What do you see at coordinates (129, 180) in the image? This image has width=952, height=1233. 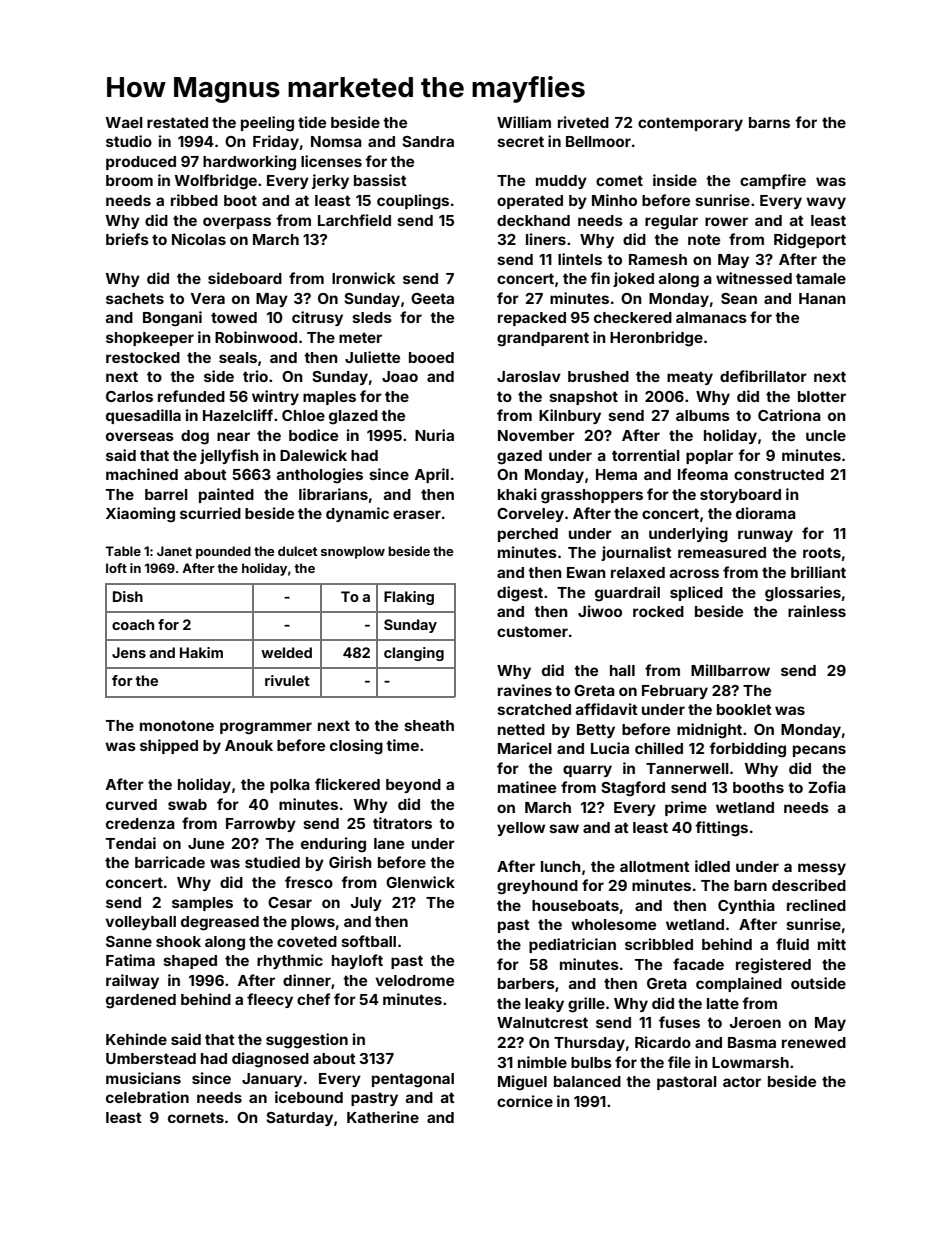 I see `broom` at bounding box center [129, 180].
